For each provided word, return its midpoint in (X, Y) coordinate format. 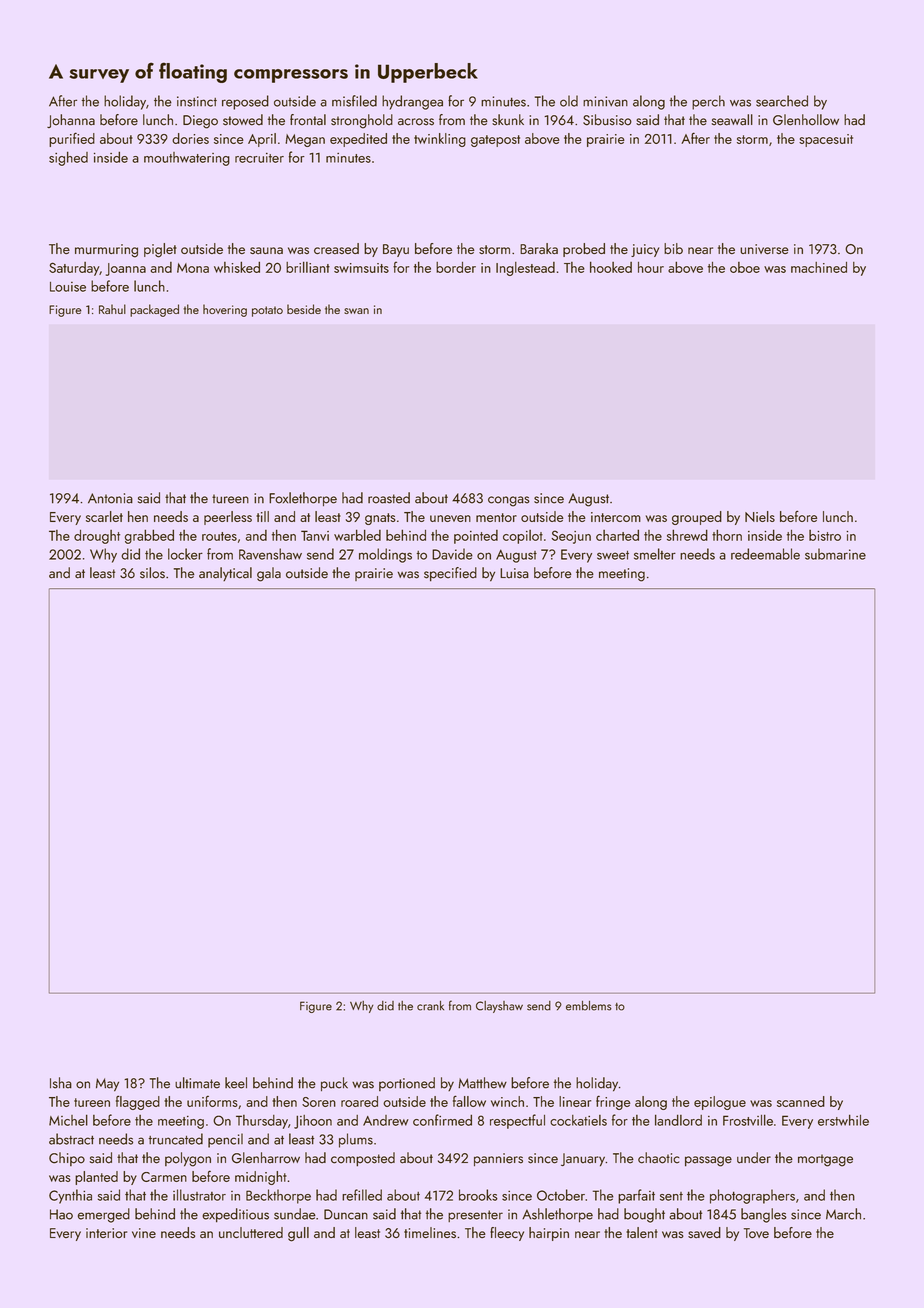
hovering (225, 310)
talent (642, 1233)
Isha (61, 1083)
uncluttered (251, 1232)
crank (430, 1006)
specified (450, 574)
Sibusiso (607, 120)
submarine (835, 554)
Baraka (539, 249)
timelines (430, 1232)
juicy (645, 250)
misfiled (354, 101)
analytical (225, 574)
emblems (589, 1006)
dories (190, 138)
